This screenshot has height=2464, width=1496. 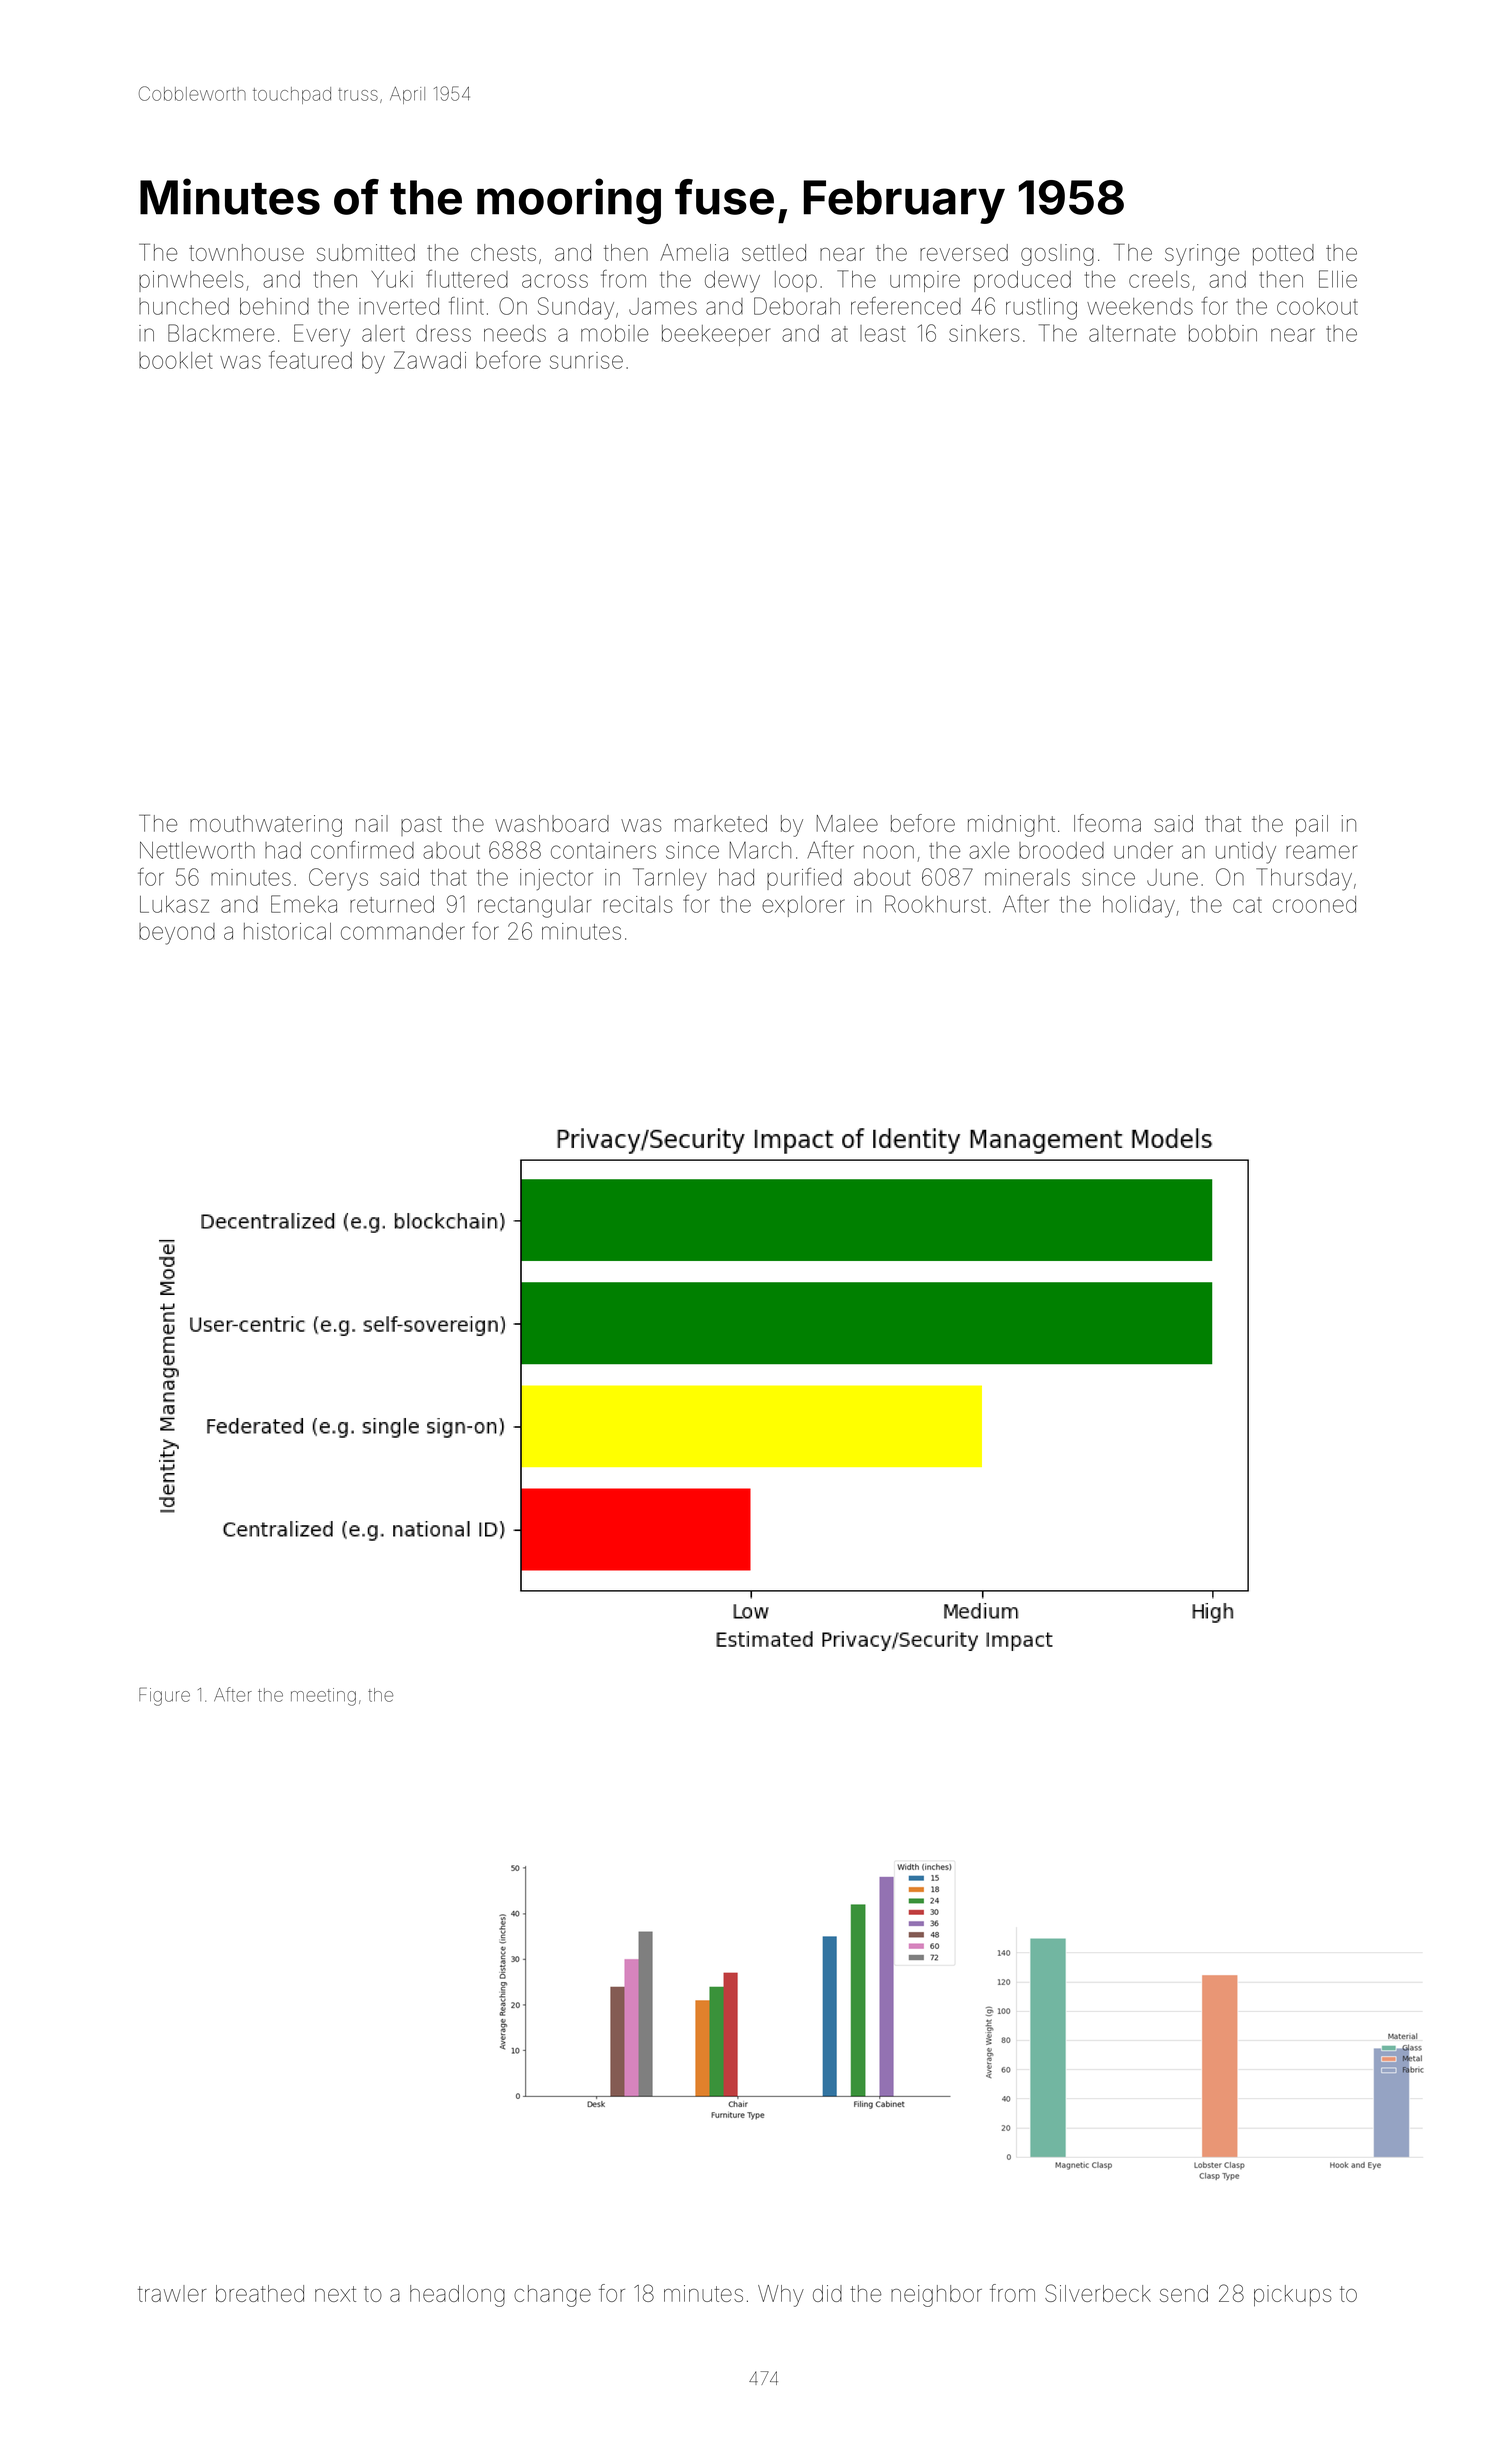 I want to click on recitals, so click(x=638, y=904).
